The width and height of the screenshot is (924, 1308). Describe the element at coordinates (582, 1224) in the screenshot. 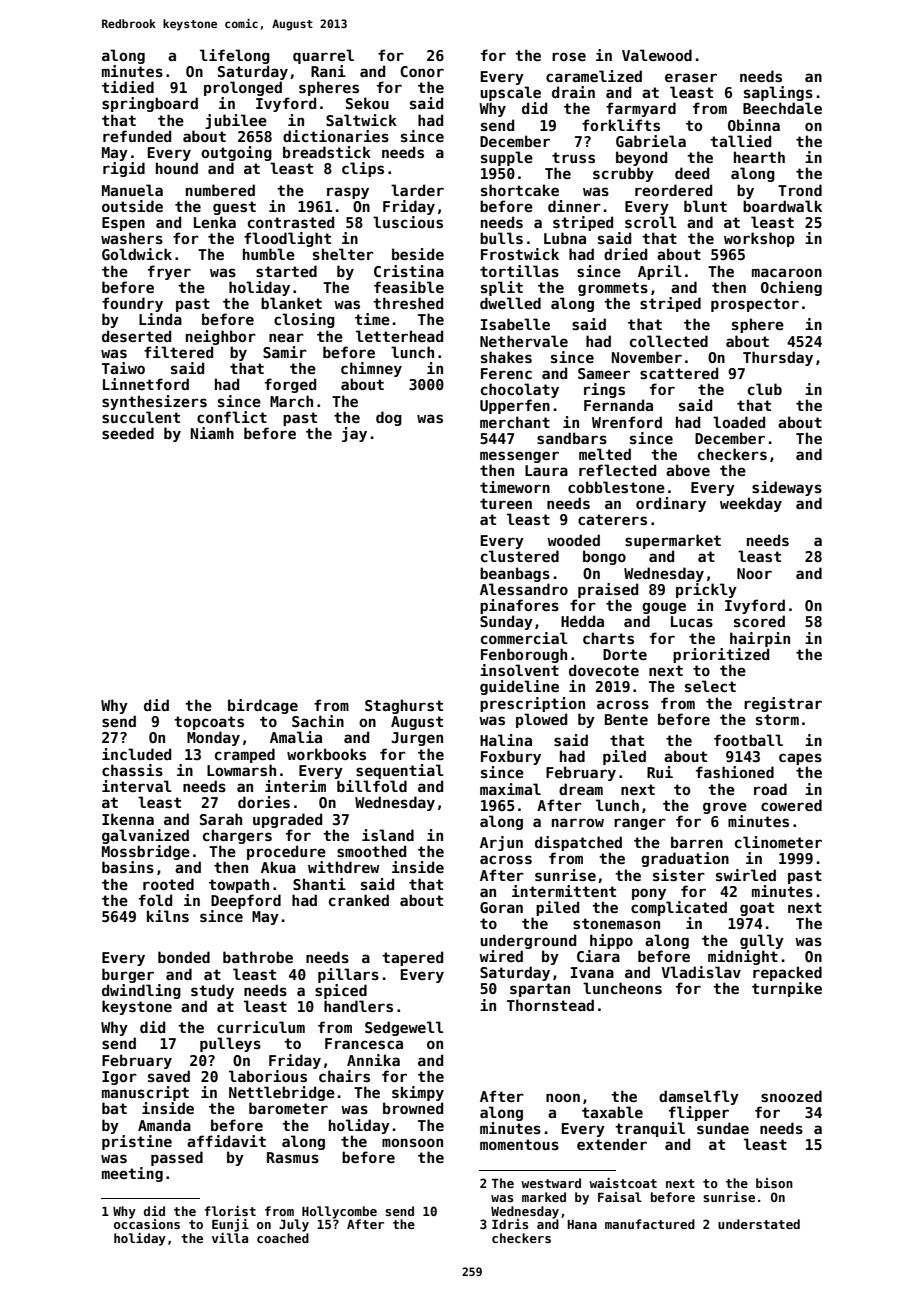

I see `Hana` at that location.
